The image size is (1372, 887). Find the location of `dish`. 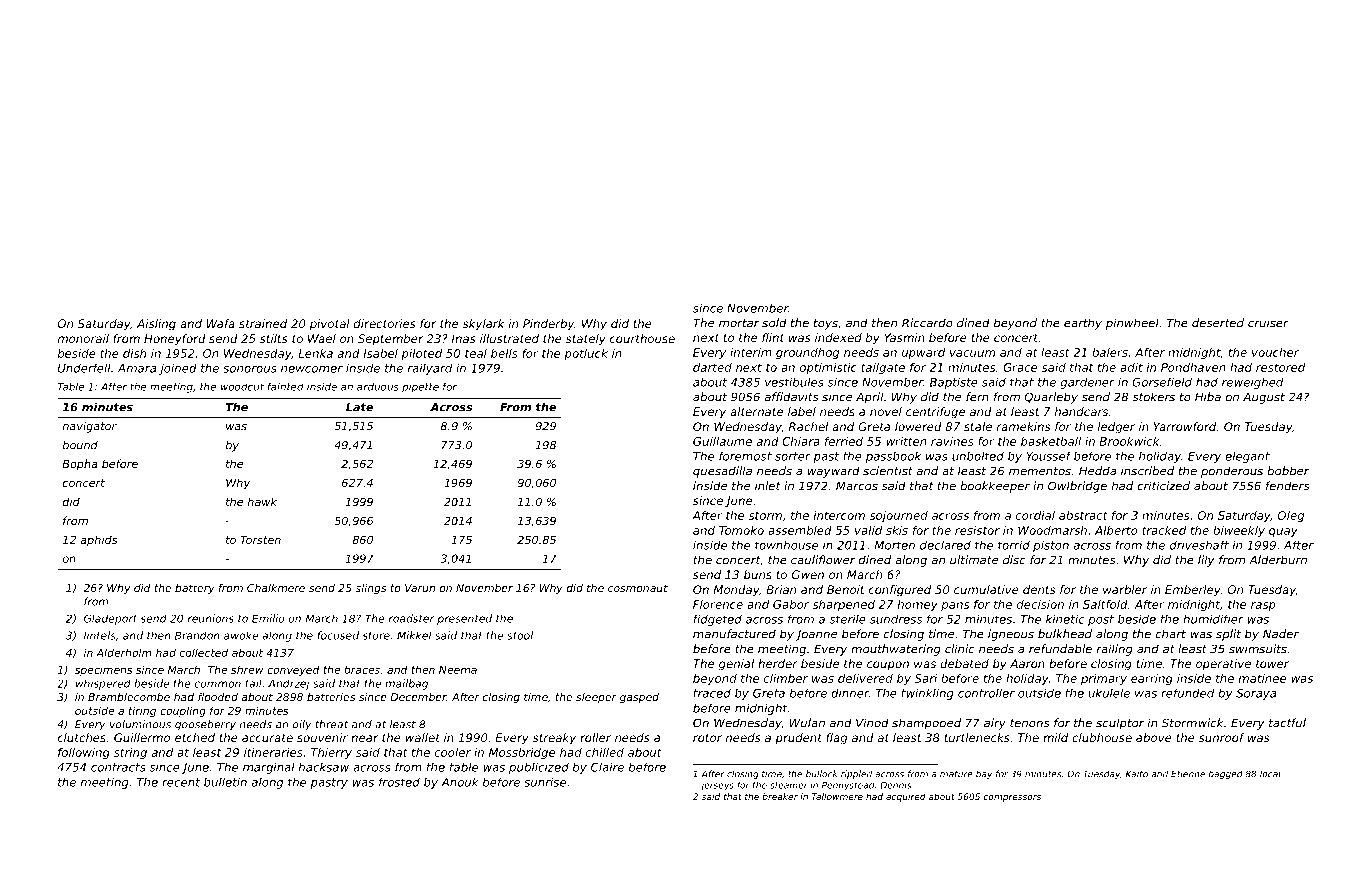

dish is located at coordinates (134, 353).
